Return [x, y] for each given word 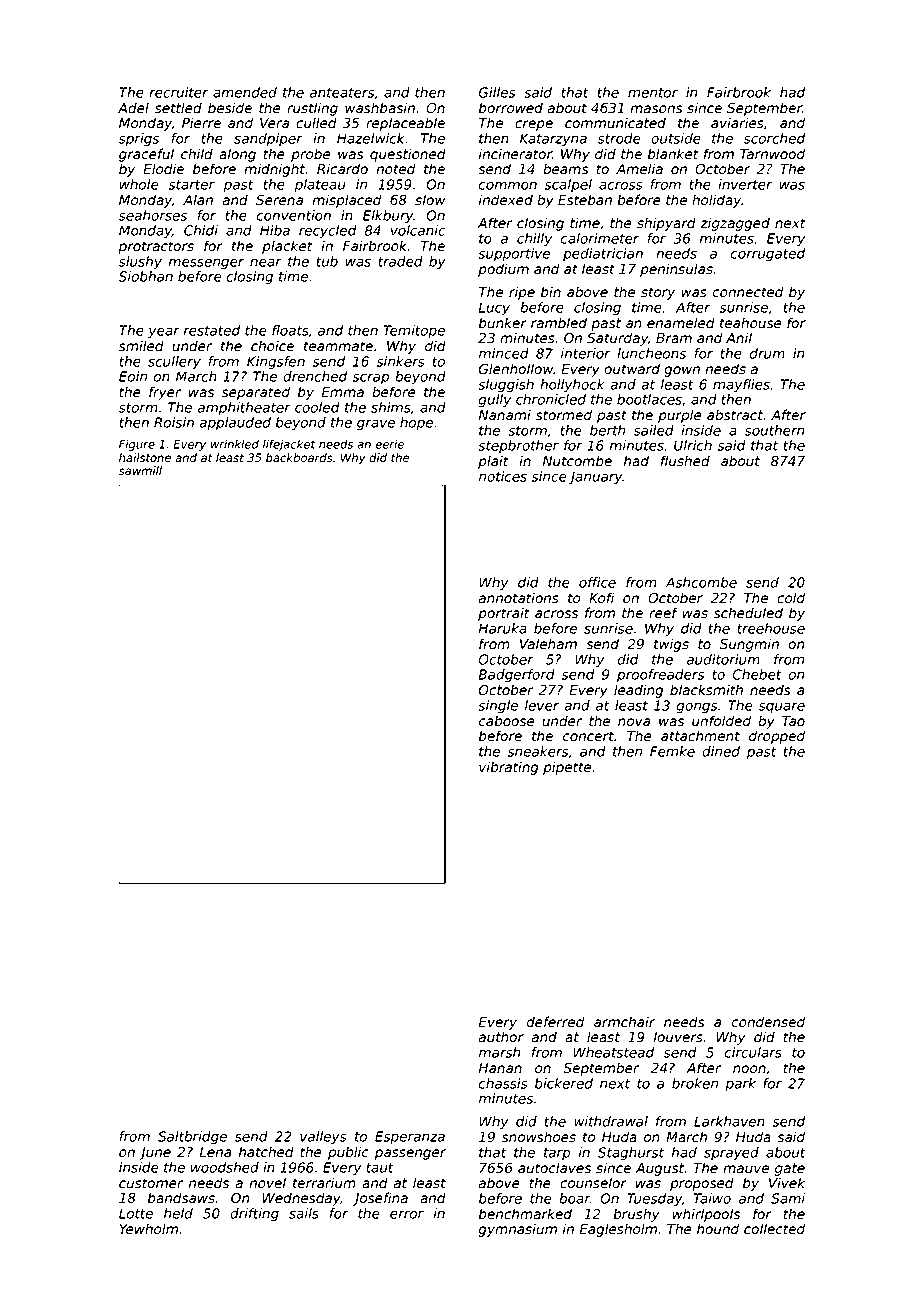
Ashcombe [701, 582]
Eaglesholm [618, 1230]
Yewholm [148, 1229]
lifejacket [289, 445]
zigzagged [735, 224]
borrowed [511, 108]
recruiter [178, 92]
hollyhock [572, 386]
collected [774, 1229]
